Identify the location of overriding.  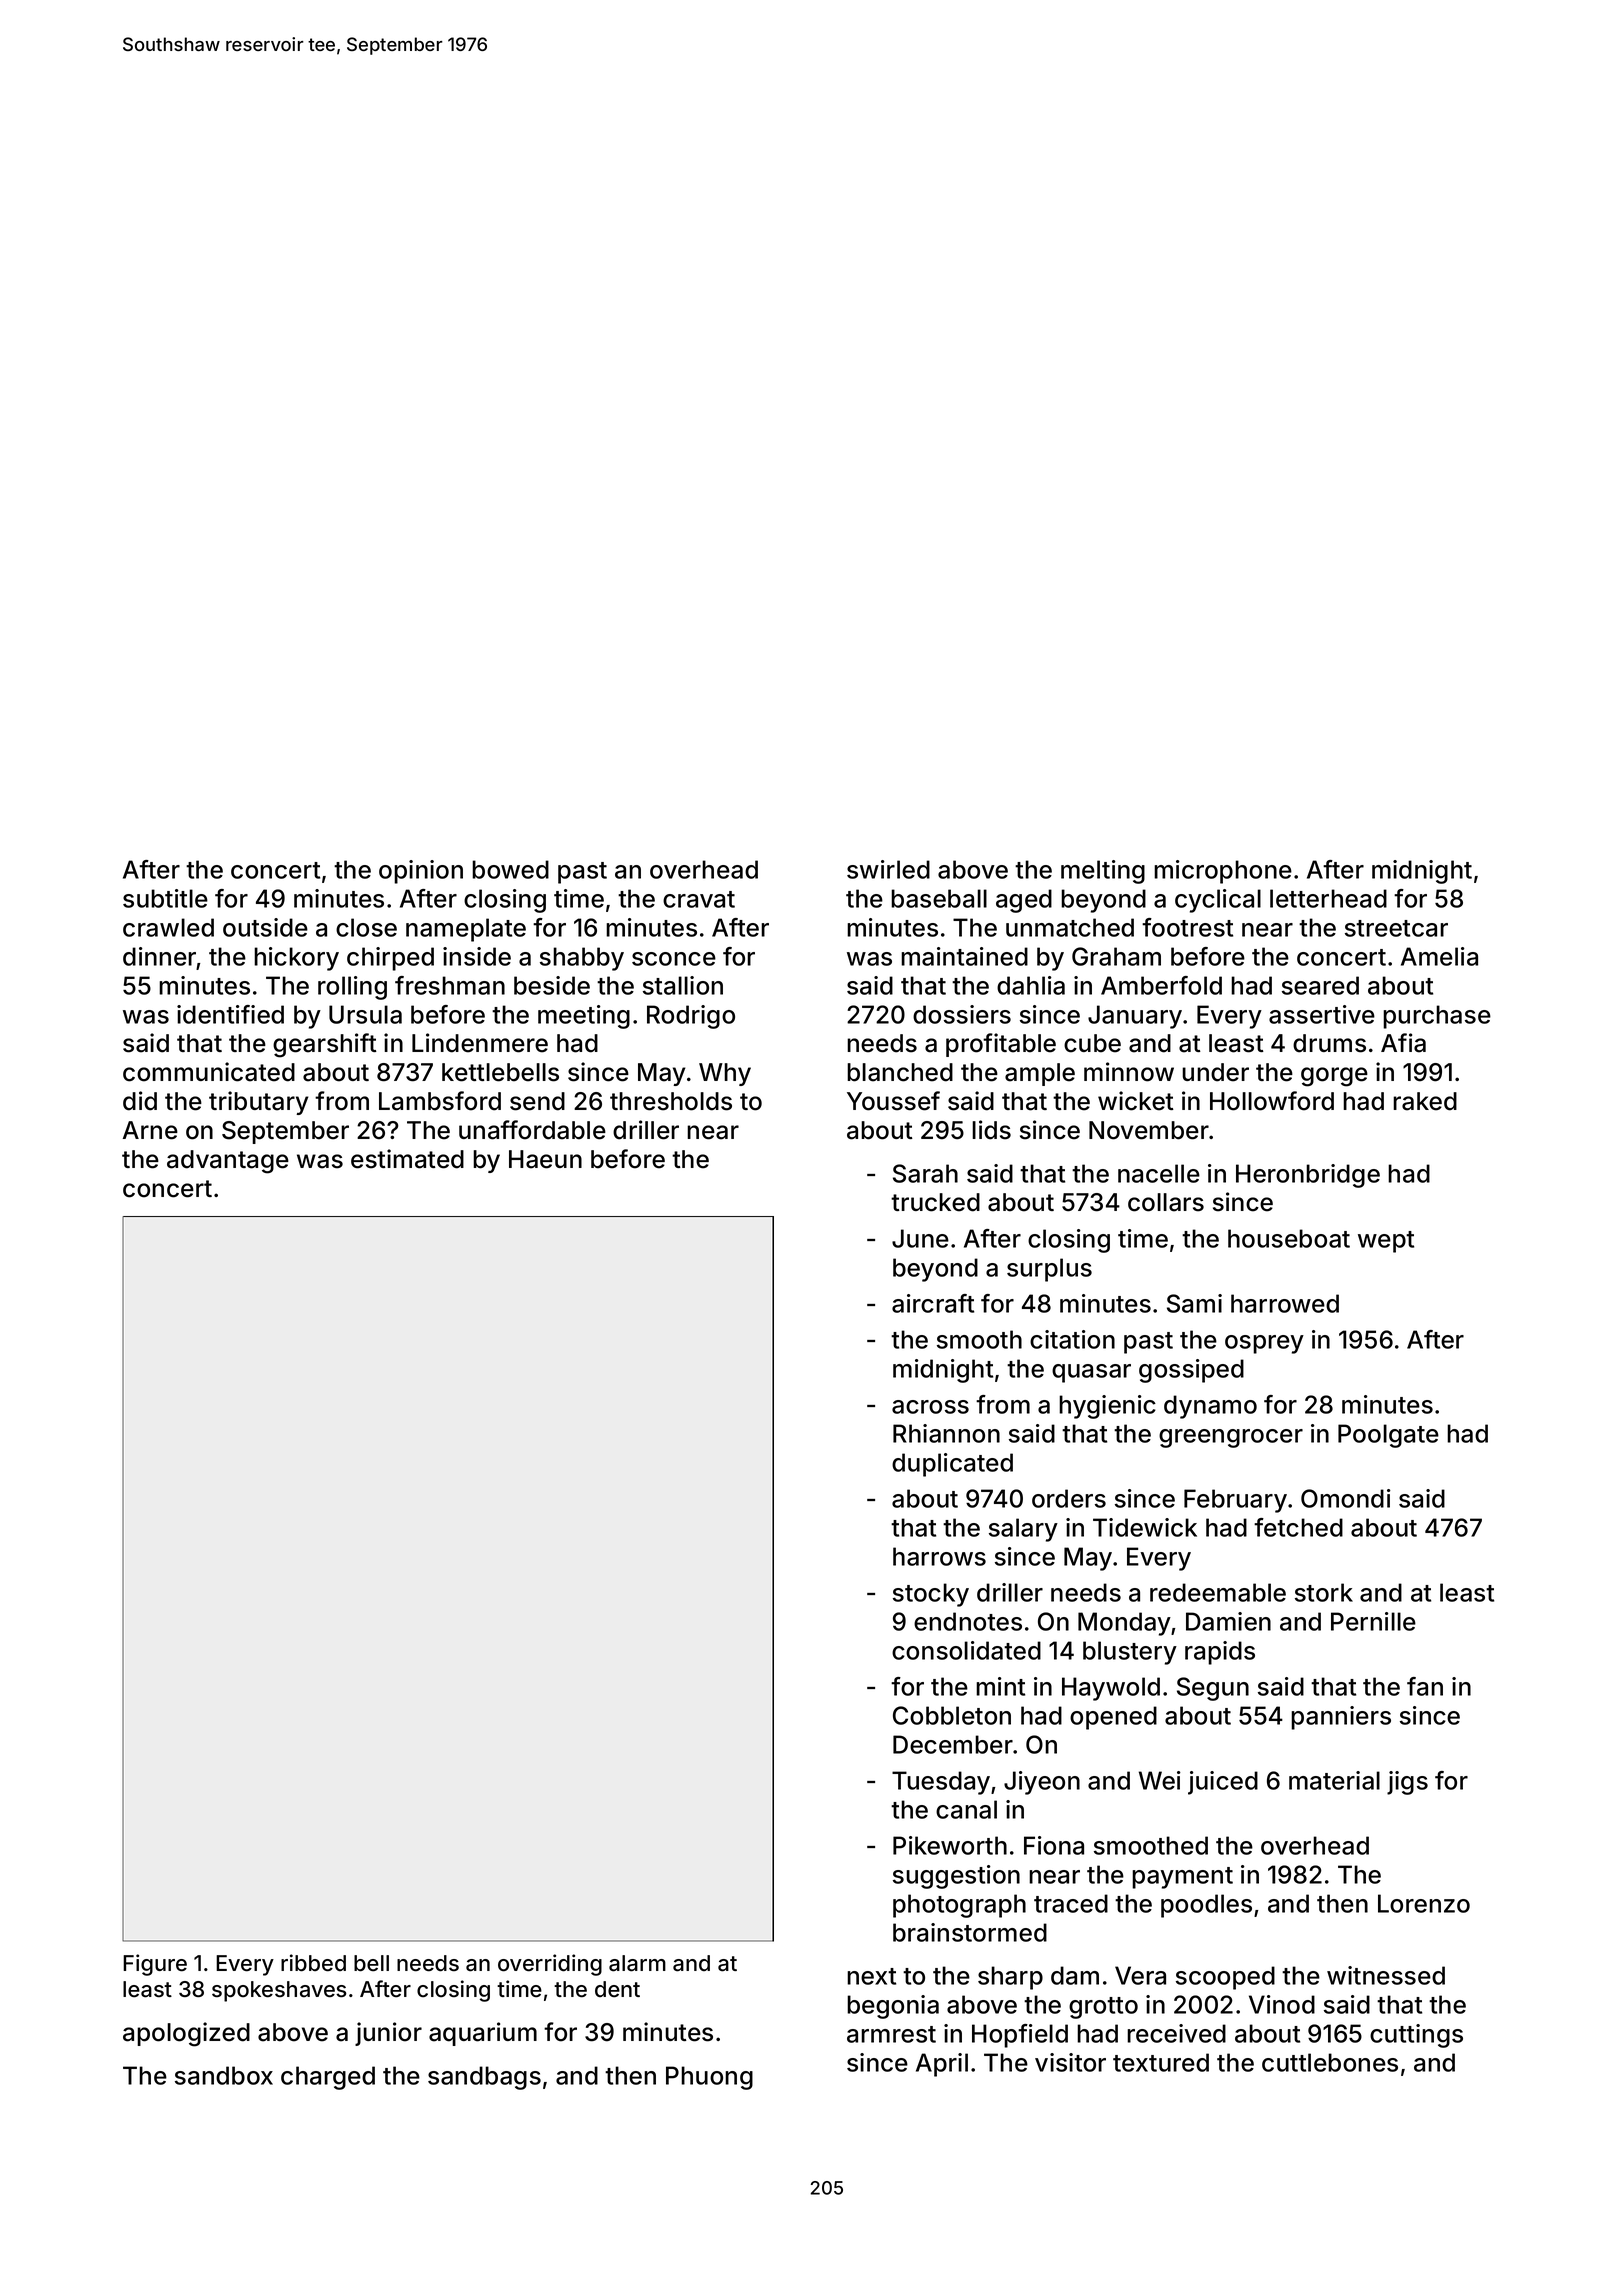
(550, 1965).
